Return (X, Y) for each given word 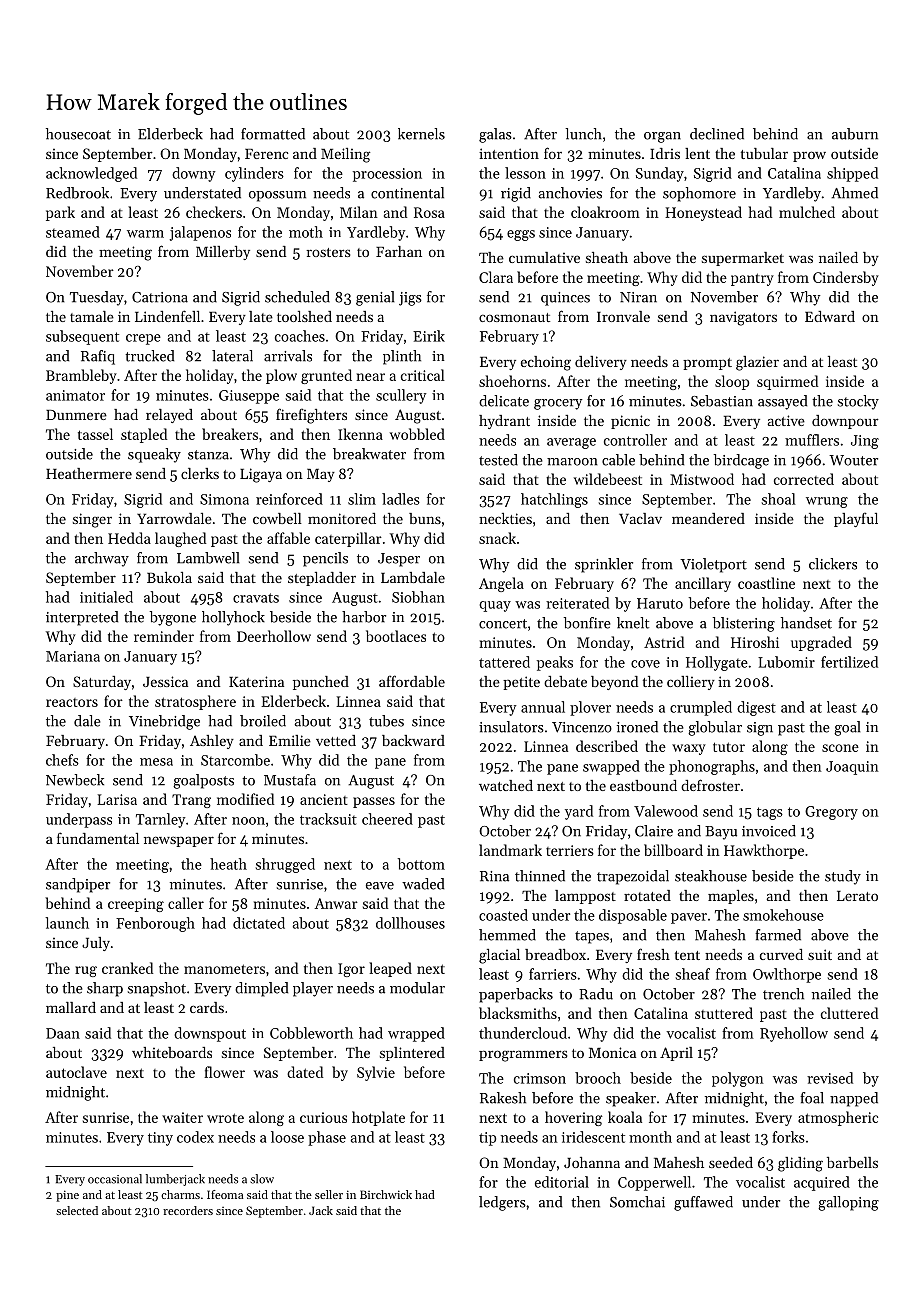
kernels (421, 134)
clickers (833, 564)
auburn (855, 134)
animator (75, 395)
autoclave (76, 1072)
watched (506, 785)
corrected (804, 479)
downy (193, 174)
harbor (364, 617)
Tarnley (160, 820)
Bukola (169, 577)
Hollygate (717, 663)
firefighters (311, 416)
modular (417, 988)
